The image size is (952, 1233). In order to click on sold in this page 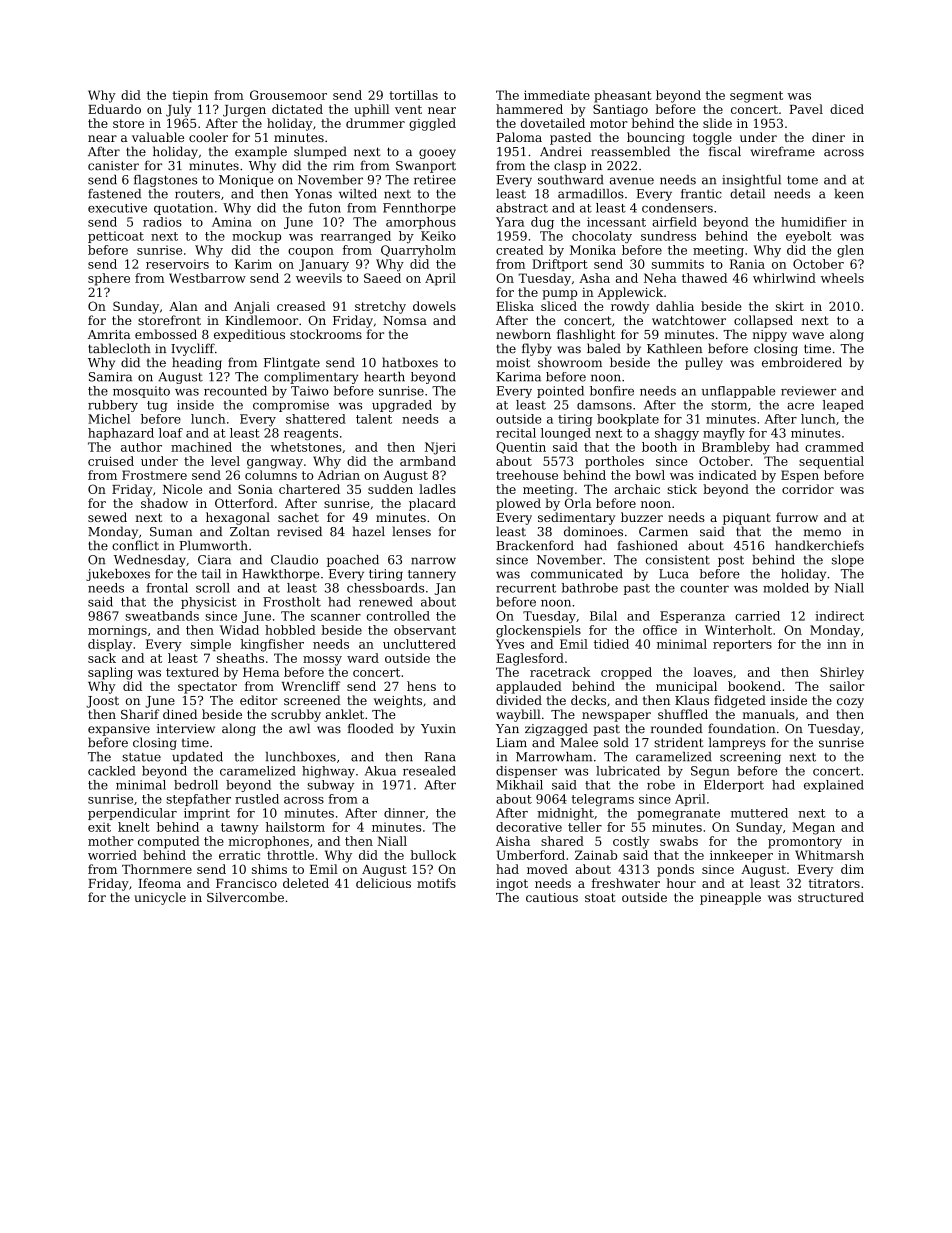, I will do `click(616, 742)`.
